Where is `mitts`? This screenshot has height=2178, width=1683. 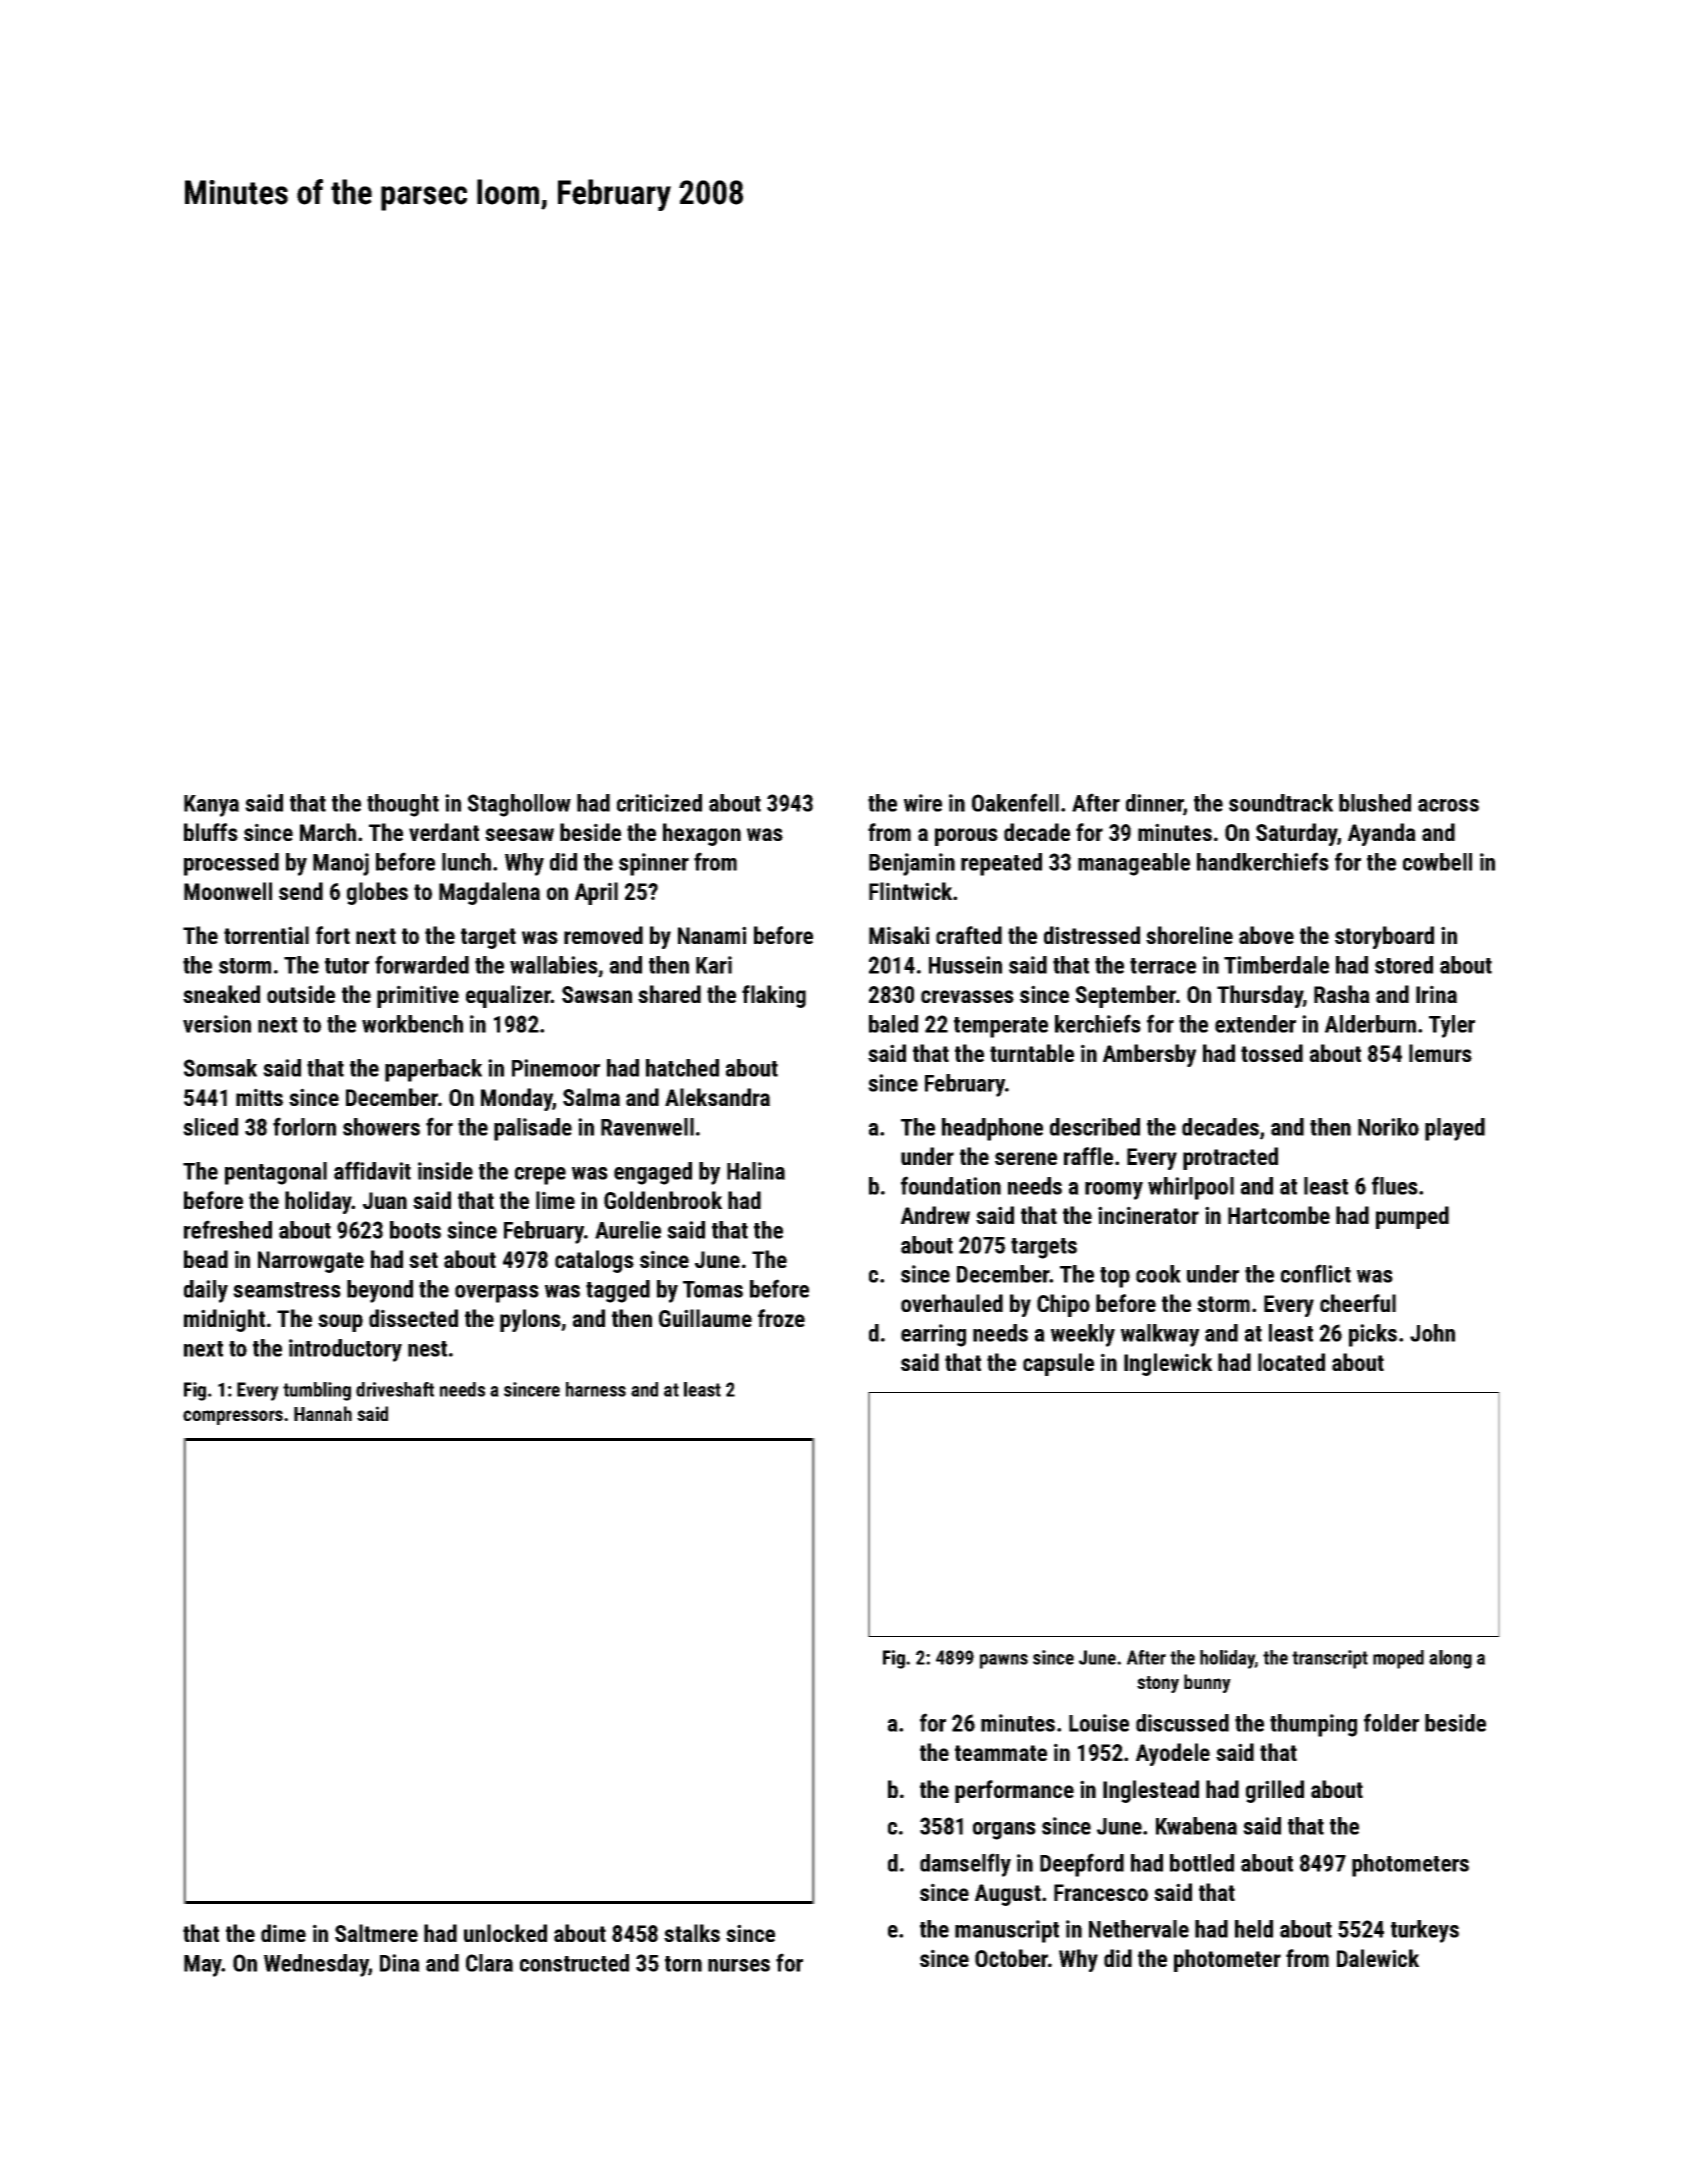 mitts is located at coordinates (259, 1097).
